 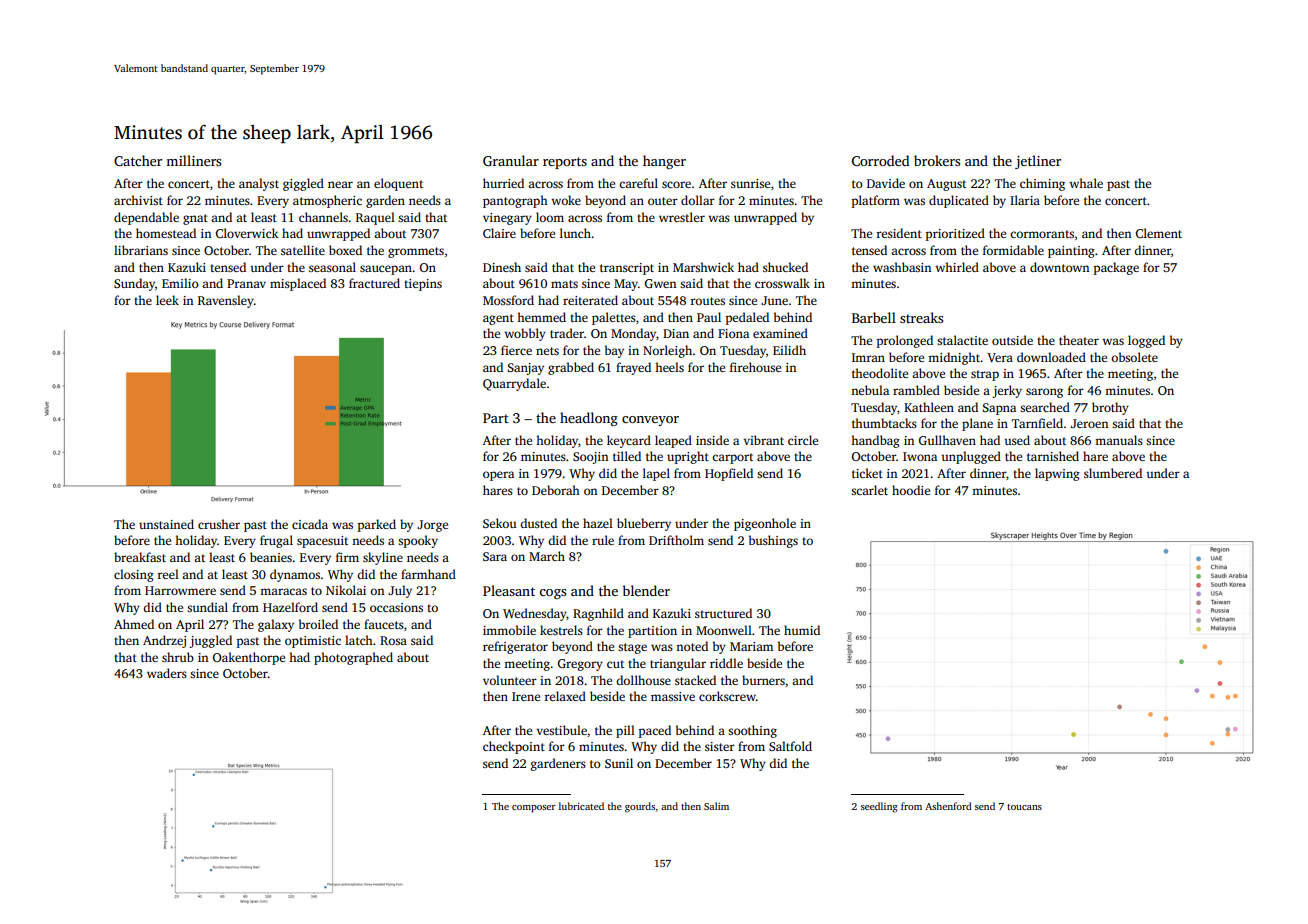 I want to click on humid, so click(x=802, y=630).
